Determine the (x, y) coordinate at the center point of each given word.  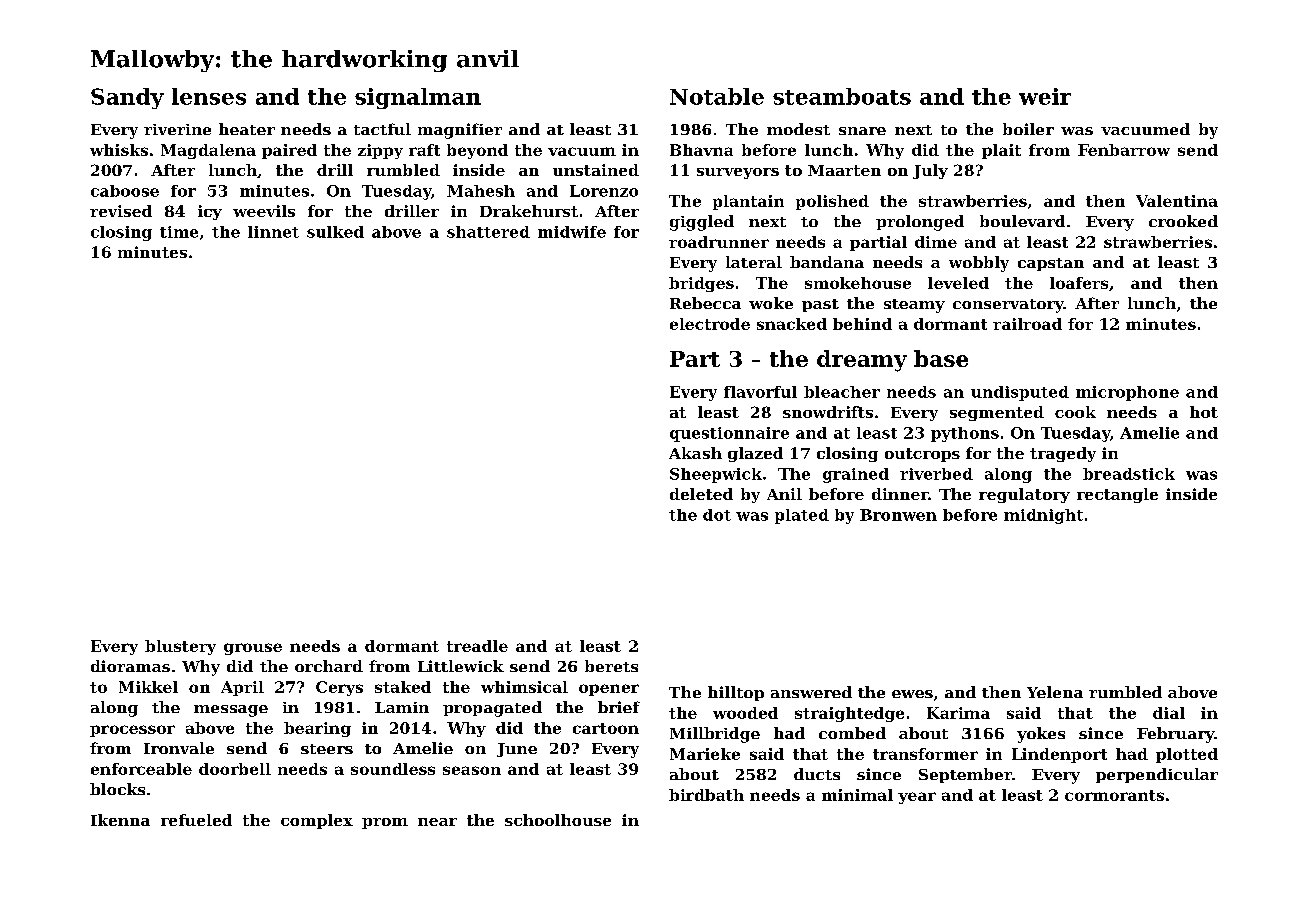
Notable (717, 96)
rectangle (1117, 495)
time (179, 232)
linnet (273, 232)
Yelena (1055, 692)
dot (717, 515)
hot (1204, 412)
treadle (477, 646)
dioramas (130, 666)
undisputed (1020, 393)
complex (317, 821)
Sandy (127, 98)
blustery (180, 647)
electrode (710, 324)
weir (1045, 96)
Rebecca (705, 303)
